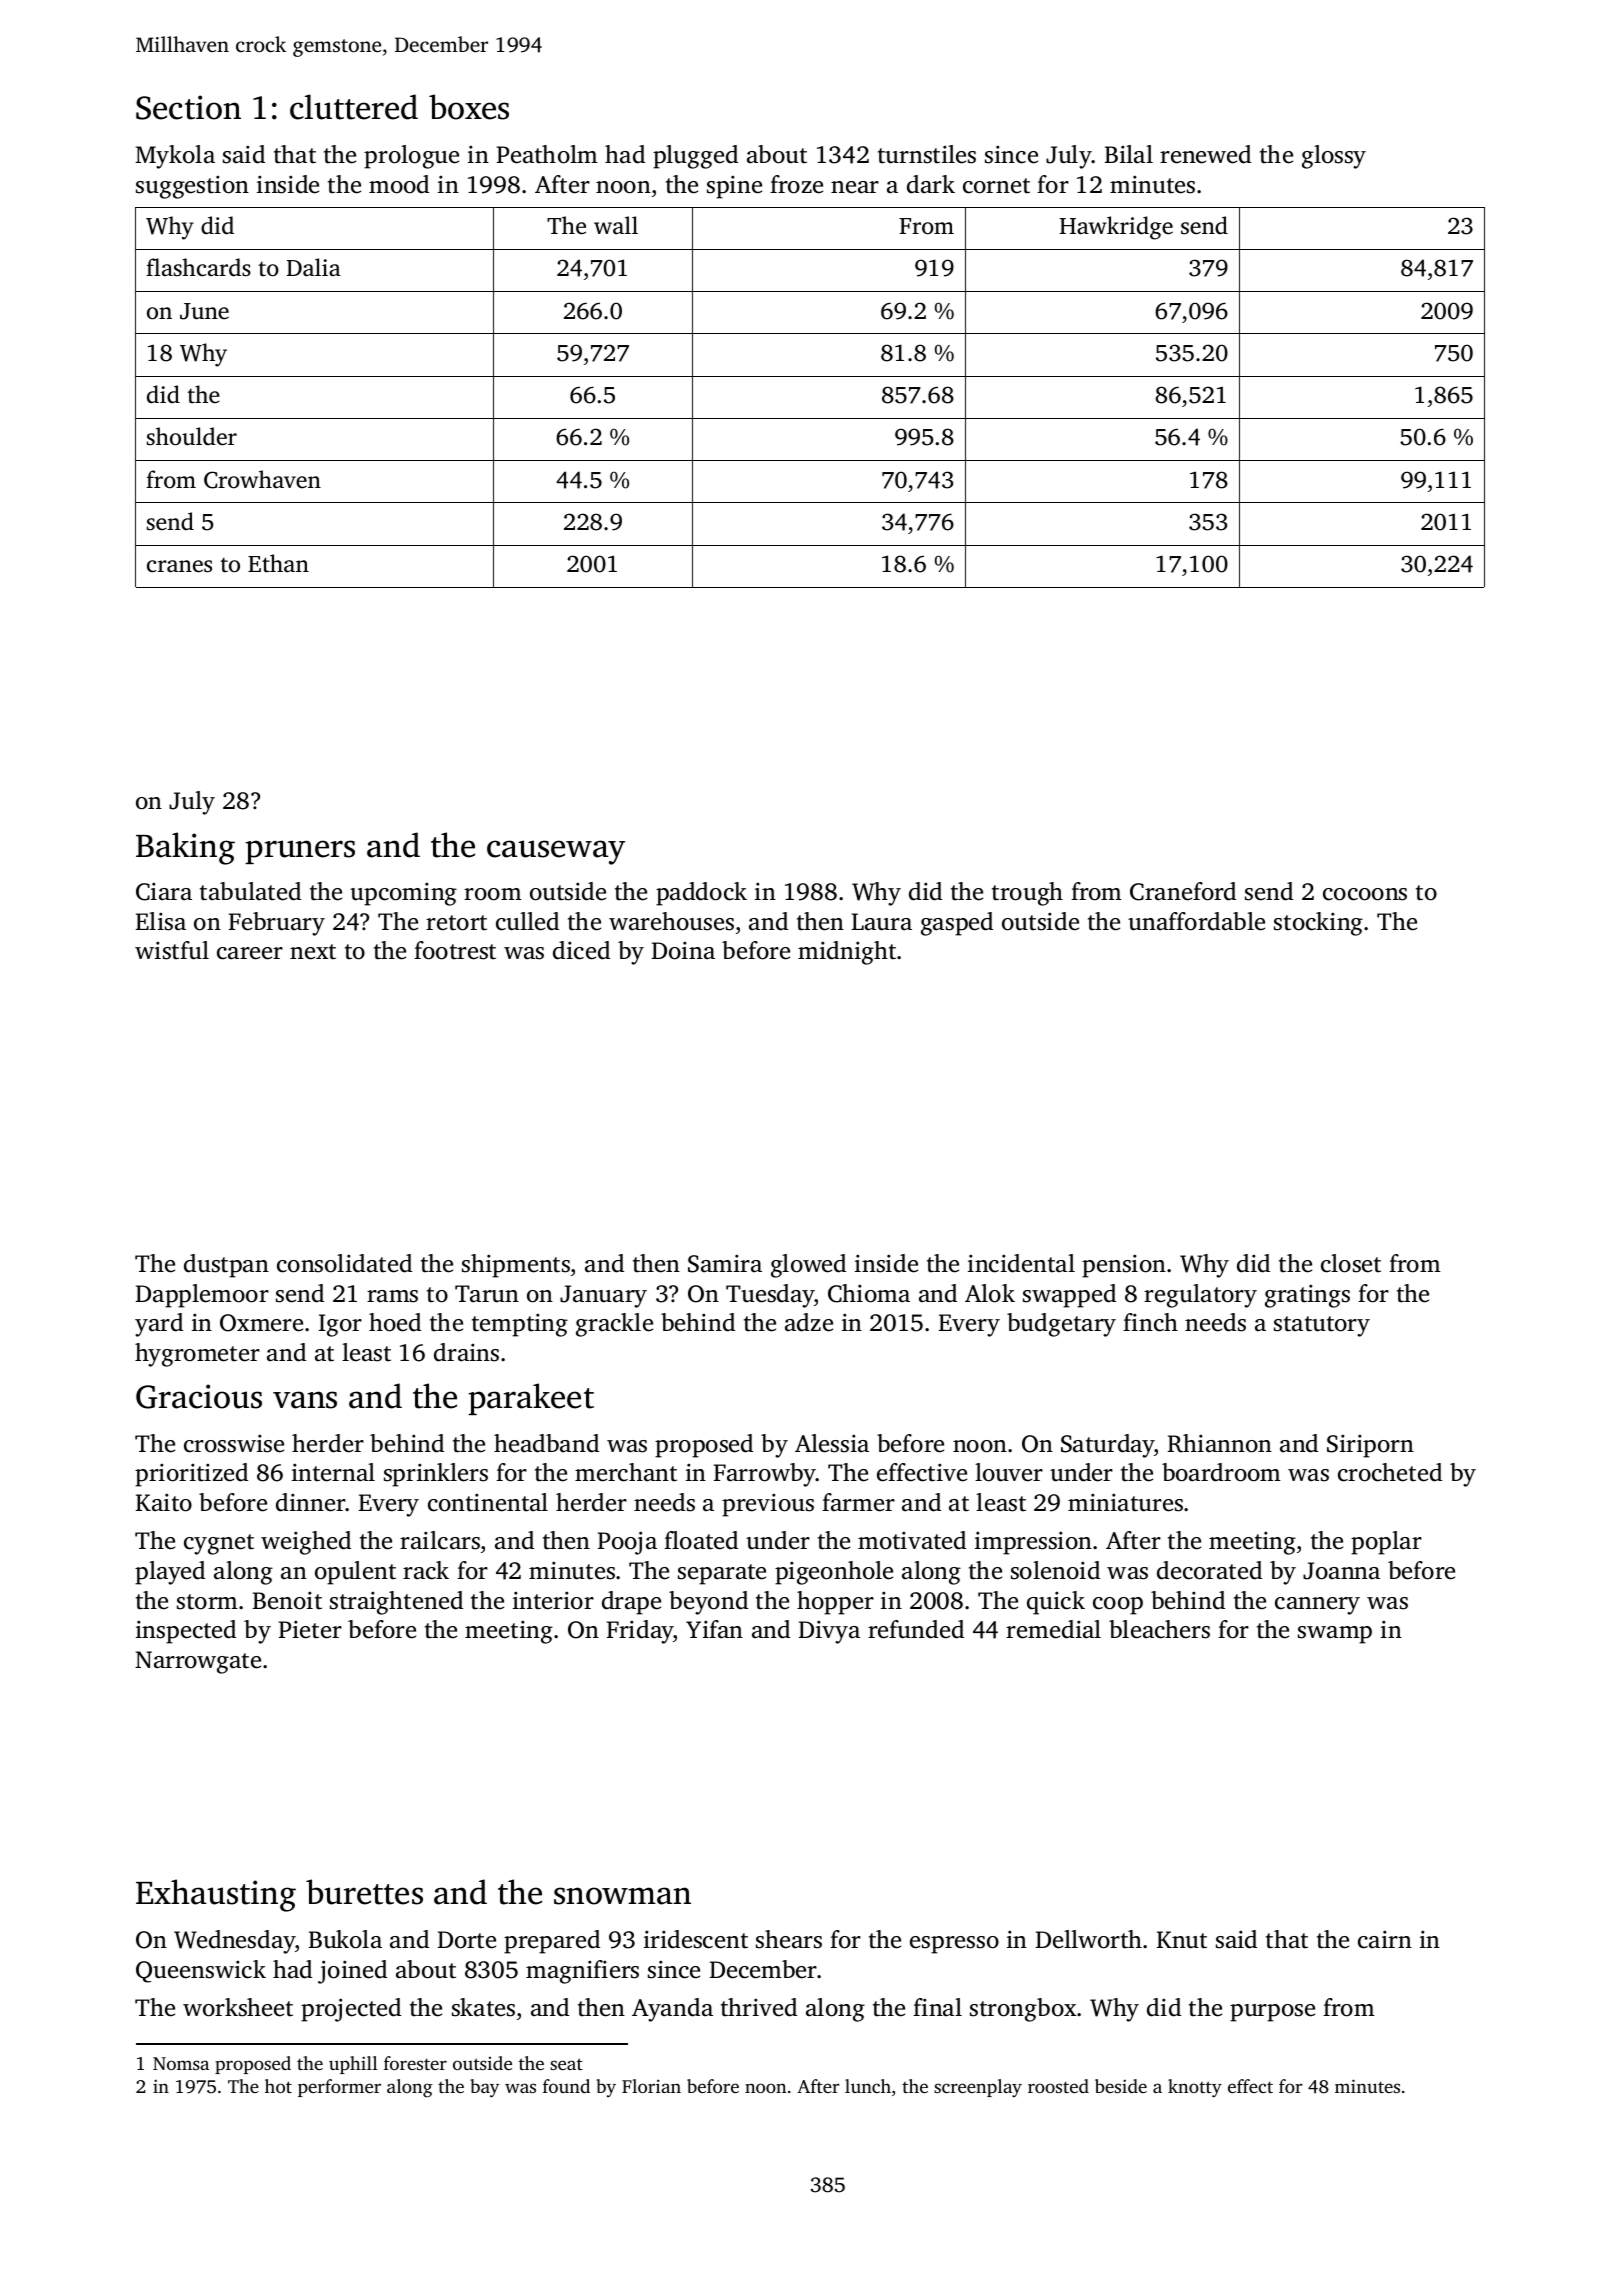 The width and height of the page is (1620, 2292). Describe the element at coordinates (411, 157) in the page. I see `prologue` at that location.
